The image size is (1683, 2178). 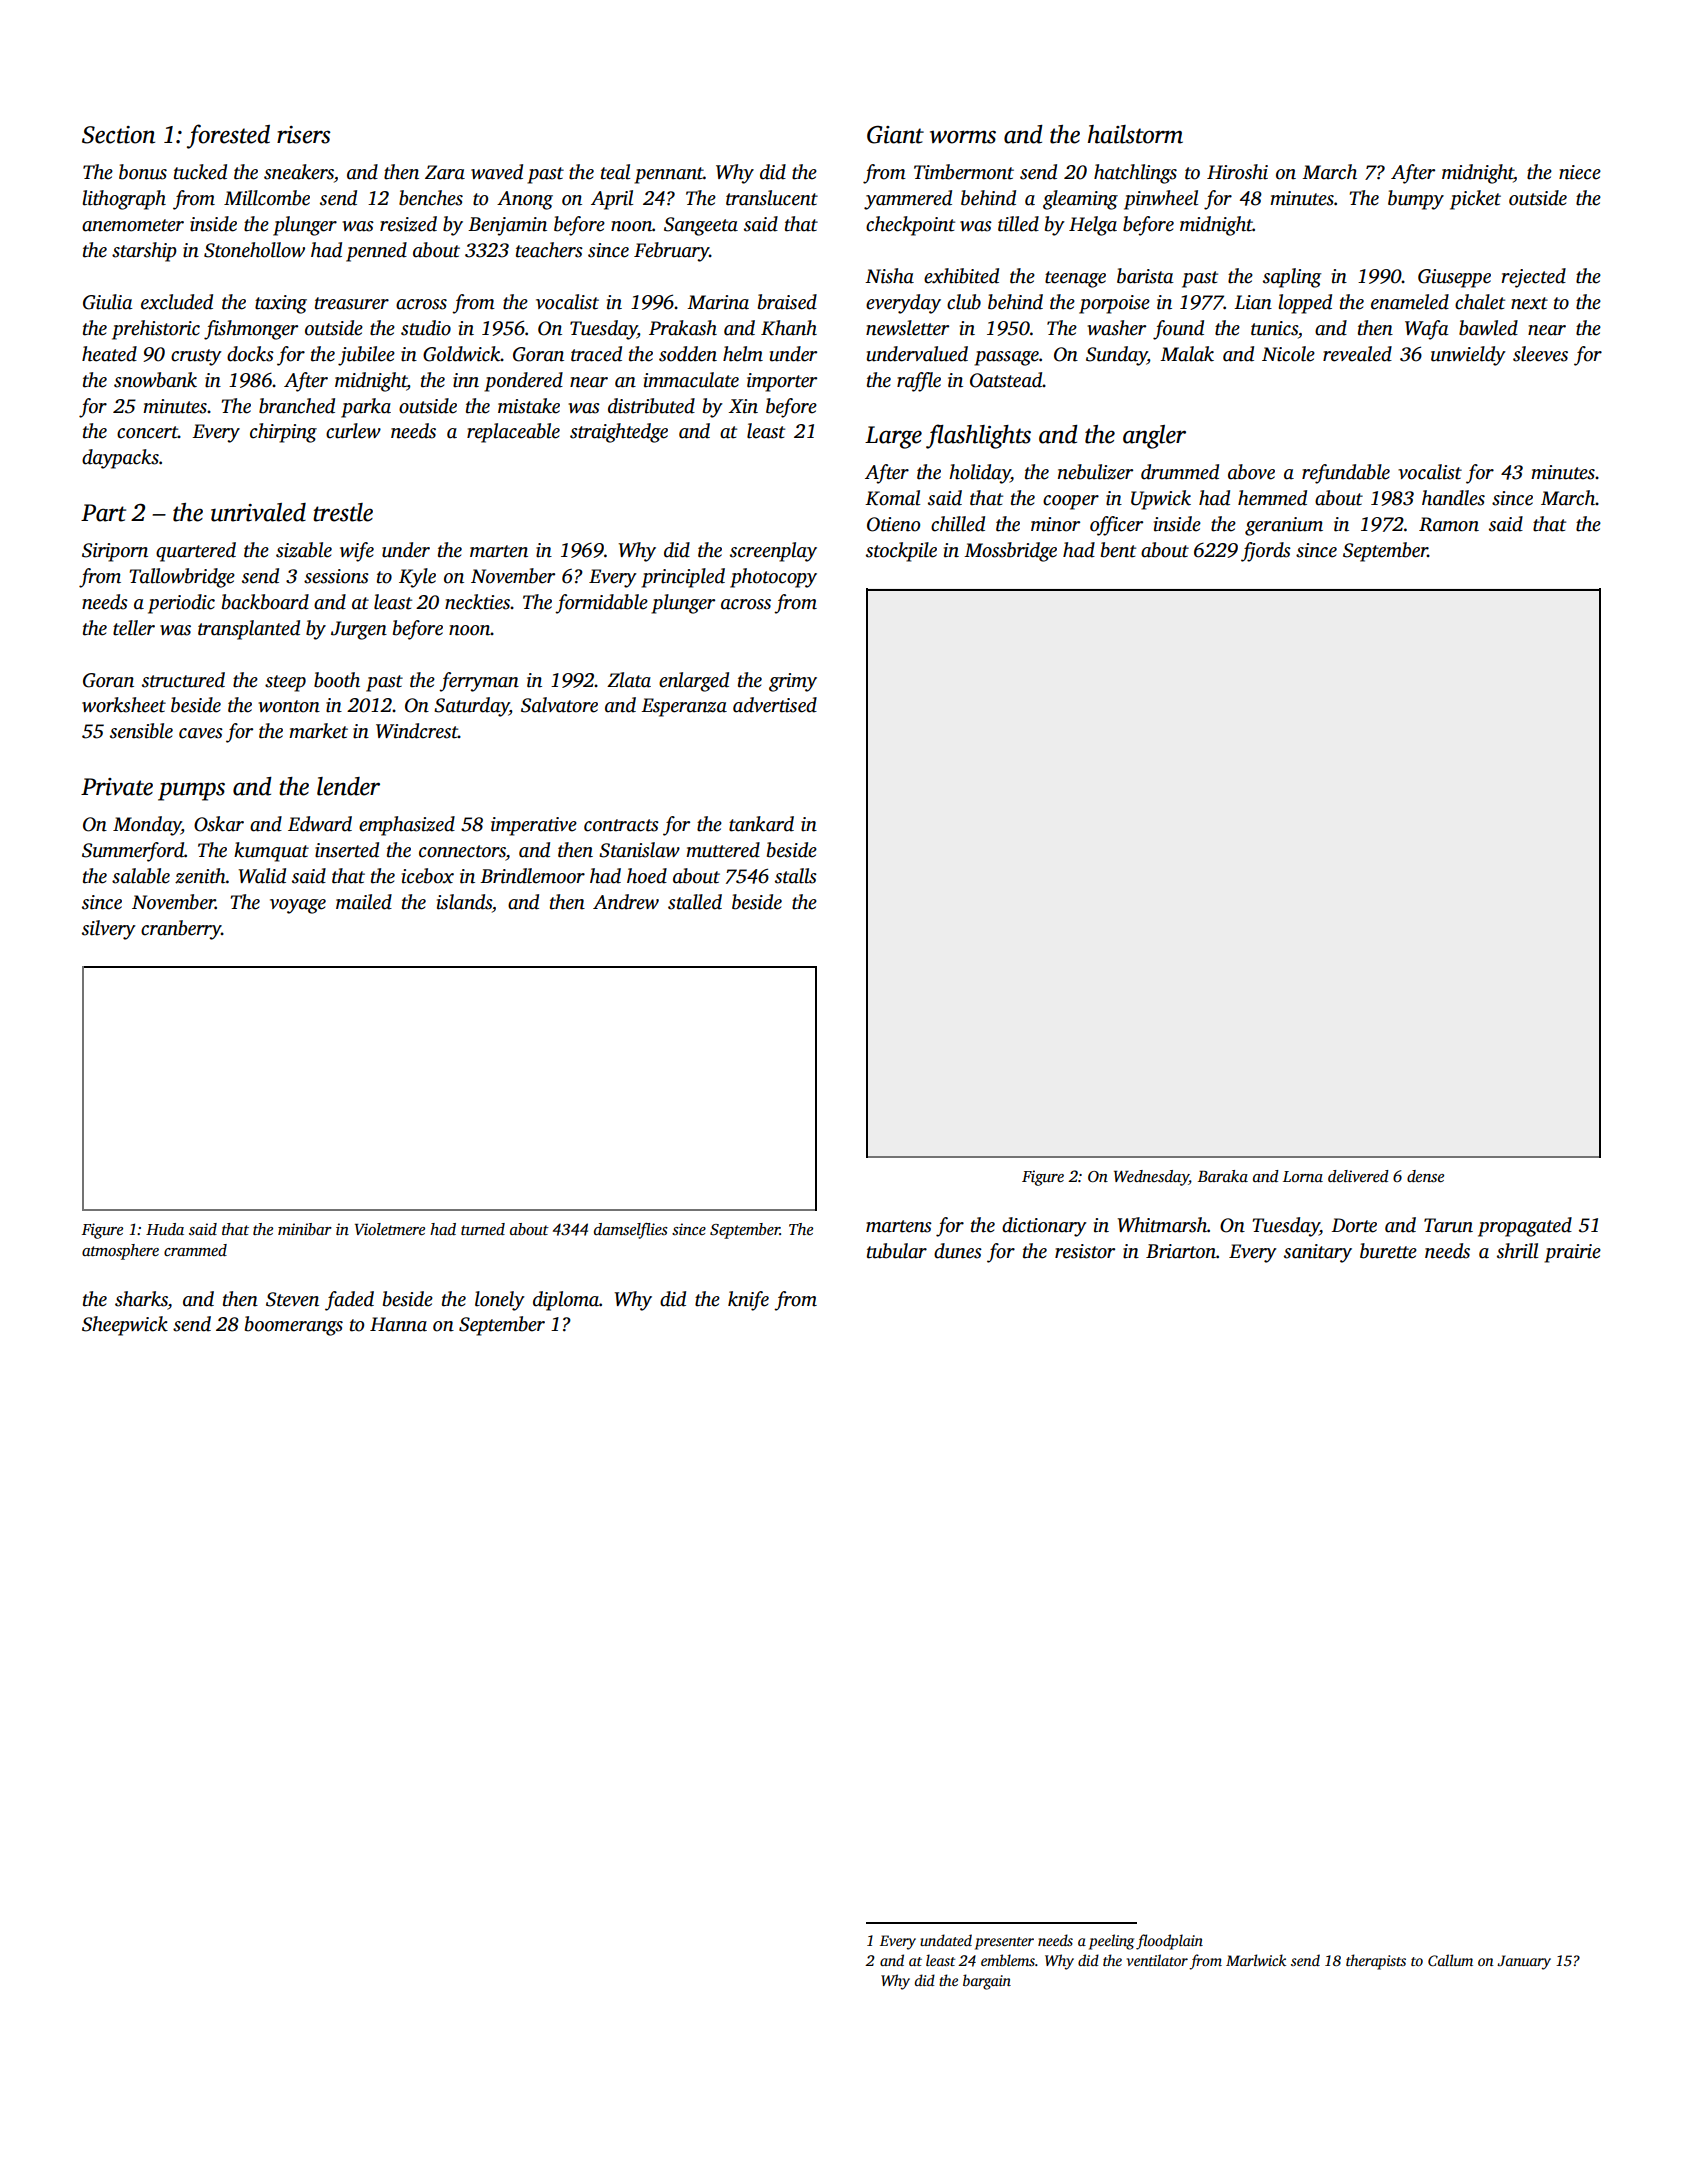 I want to click on refundable, so click(x=1346, y=474).
